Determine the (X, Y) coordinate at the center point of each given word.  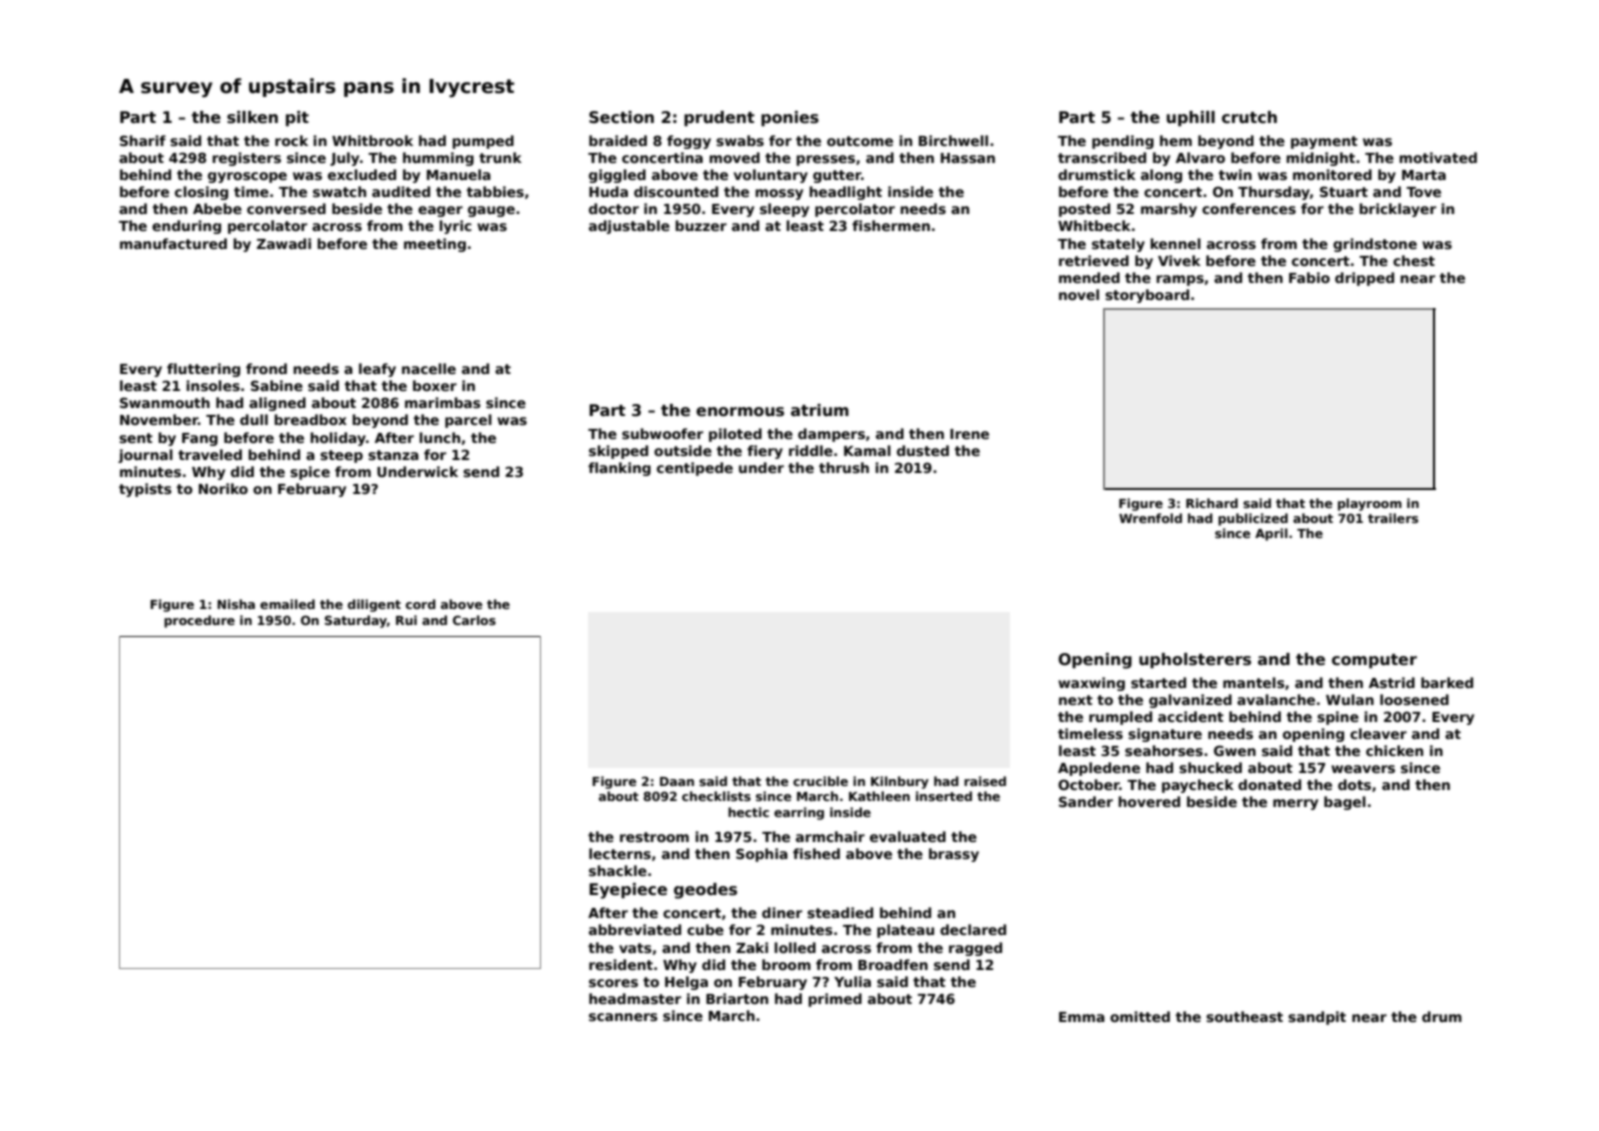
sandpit (1317, 1018)
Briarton (737, 998)
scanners (623, 1017)
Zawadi (284, 243)
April (1271, 534)
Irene (969, 434)
